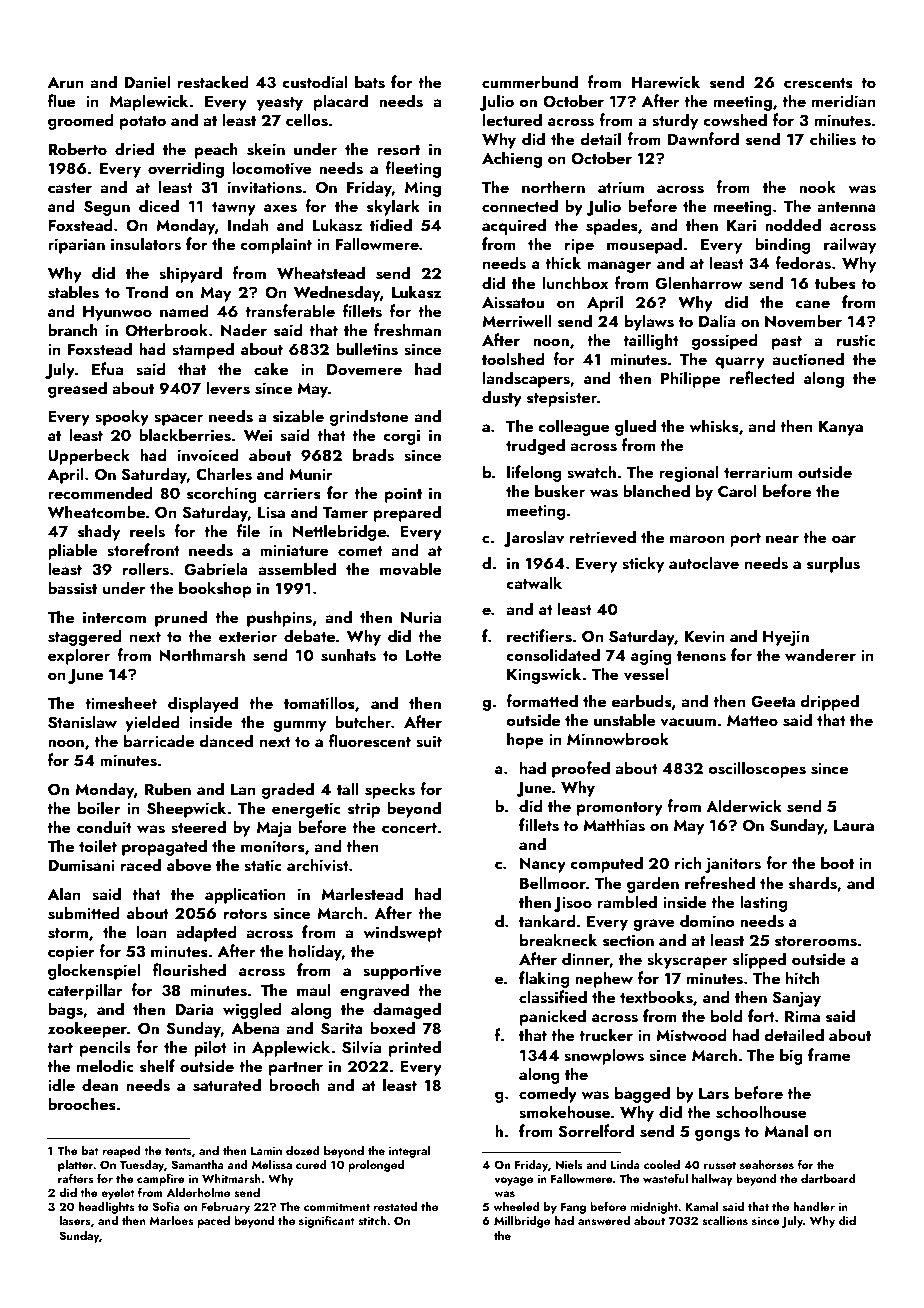 The width and height of the image is (924, 1308). Describe the element at coordinates (793, 224) in the image. I see `nodded` at that location.
